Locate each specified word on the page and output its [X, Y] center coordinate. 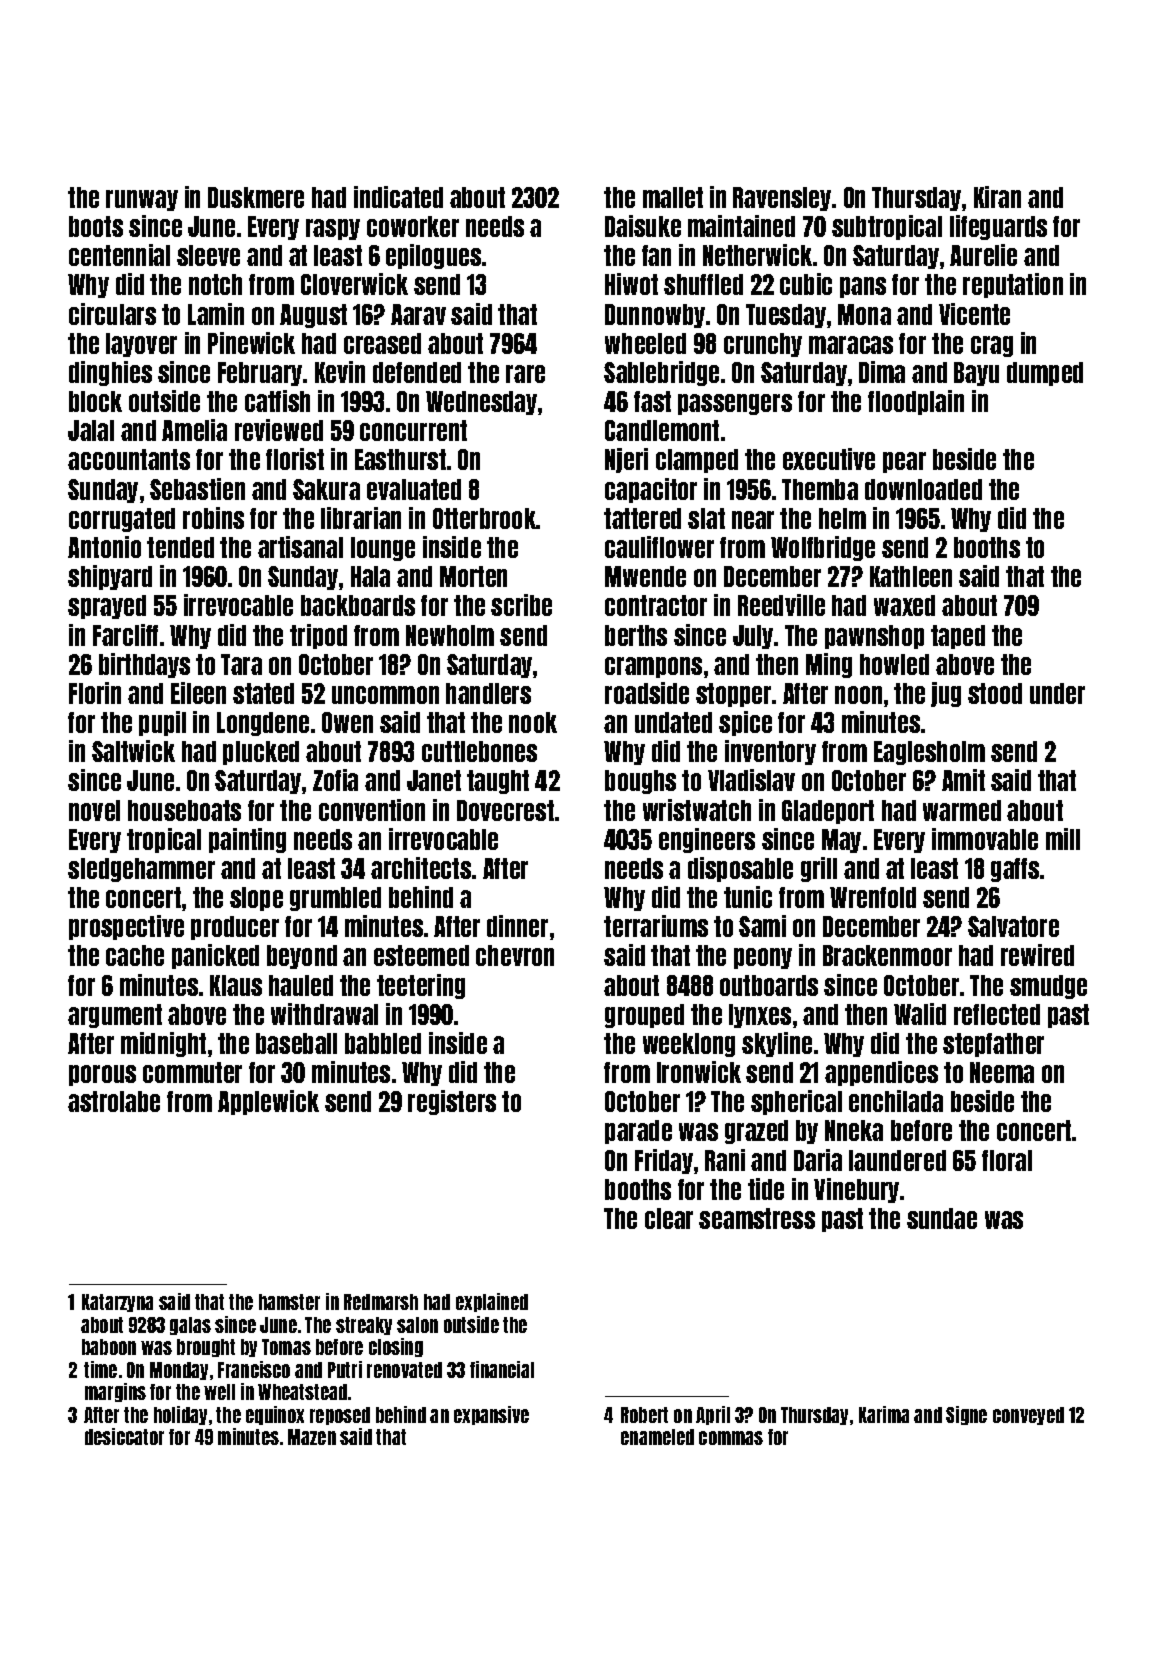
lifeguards [998, 227]
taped [958, 637]
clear [669, 1218]
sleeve [208, 255]
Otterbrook [484, 518]
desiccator [124, 1436]
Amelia [194, 430]
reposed [340, 1416]
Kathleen [911, 576]
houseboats [184, 810]
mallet [673, 197]
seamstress [757, 1218]
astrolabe [114, 1101]
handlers [488, 693]
